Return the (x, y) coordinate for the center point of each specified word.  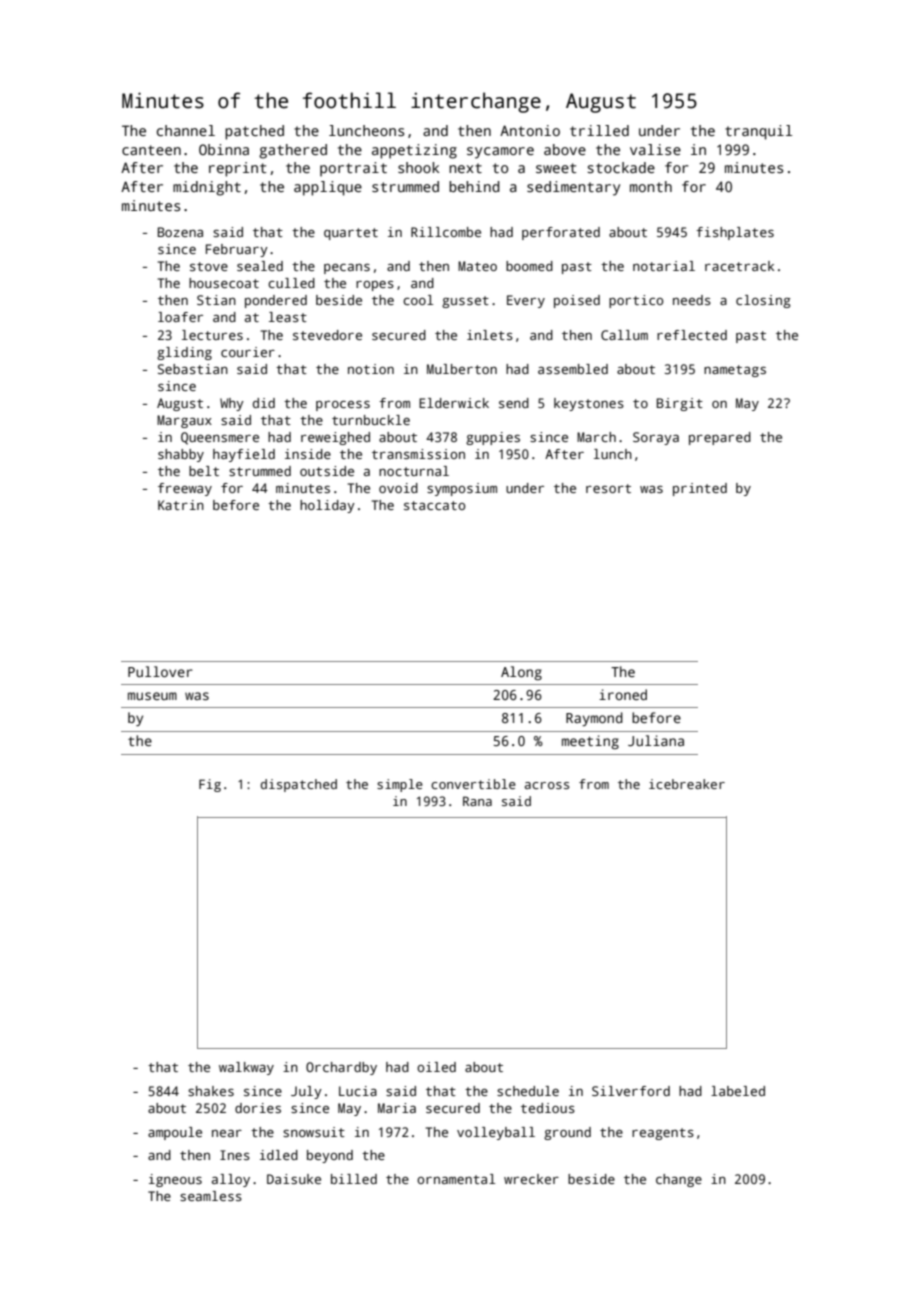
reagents (663, 1134)
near (227, 1133)
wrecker (531, 1179)
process (343, 406)
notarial (664, 266)
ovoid (398, 488)
